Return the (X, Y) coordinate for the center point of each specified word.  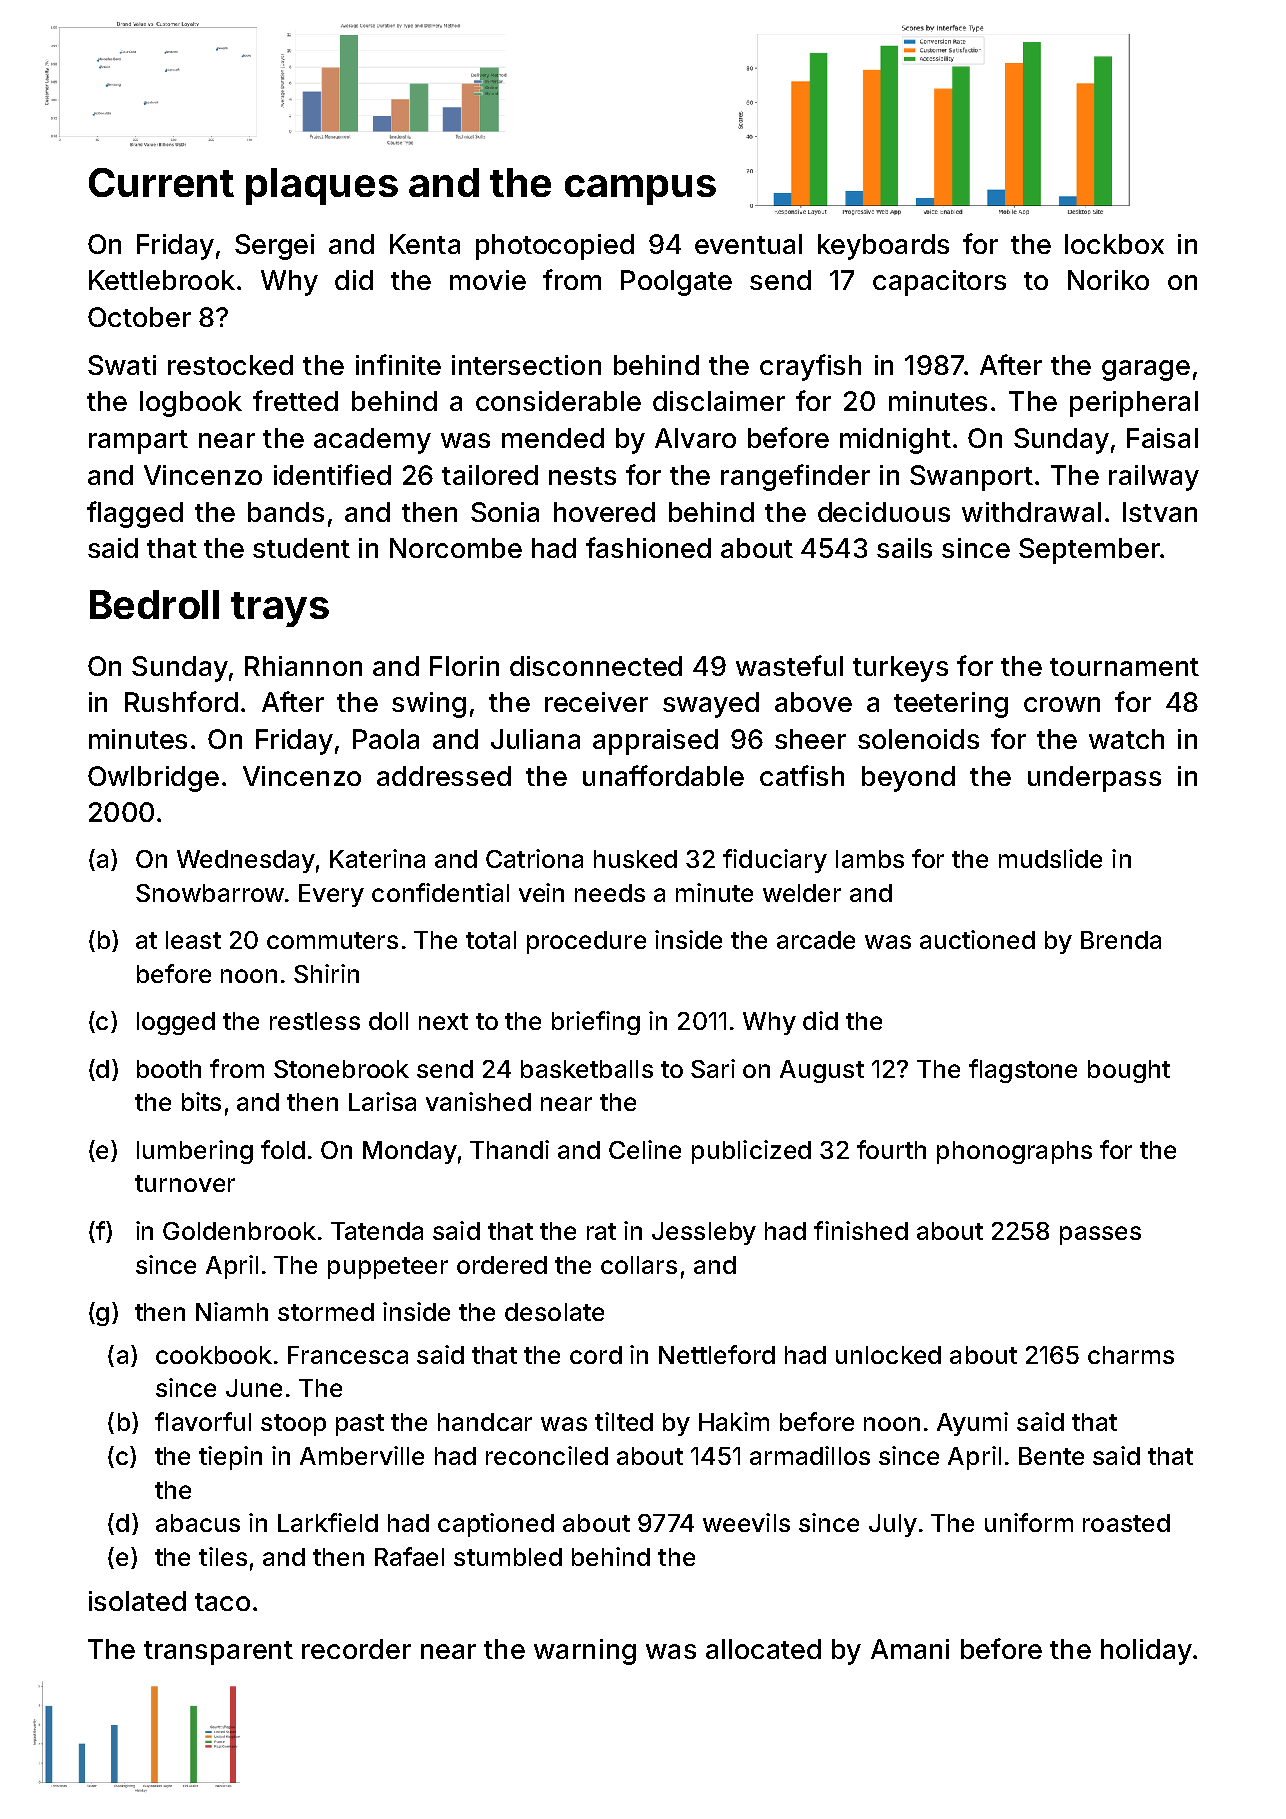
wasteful (789, 665)
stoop (293, 1425)
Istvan (1160, 512)
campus (640, 190)
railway (1154, 478)
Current (161, 182)
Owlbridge (153, 779)
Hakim (734, 1421)
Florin (464, 666)
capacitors (939, 283)
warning (585, 1652)
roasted (1126, 1523)
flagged (135, 514)
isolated (137, 1601)
